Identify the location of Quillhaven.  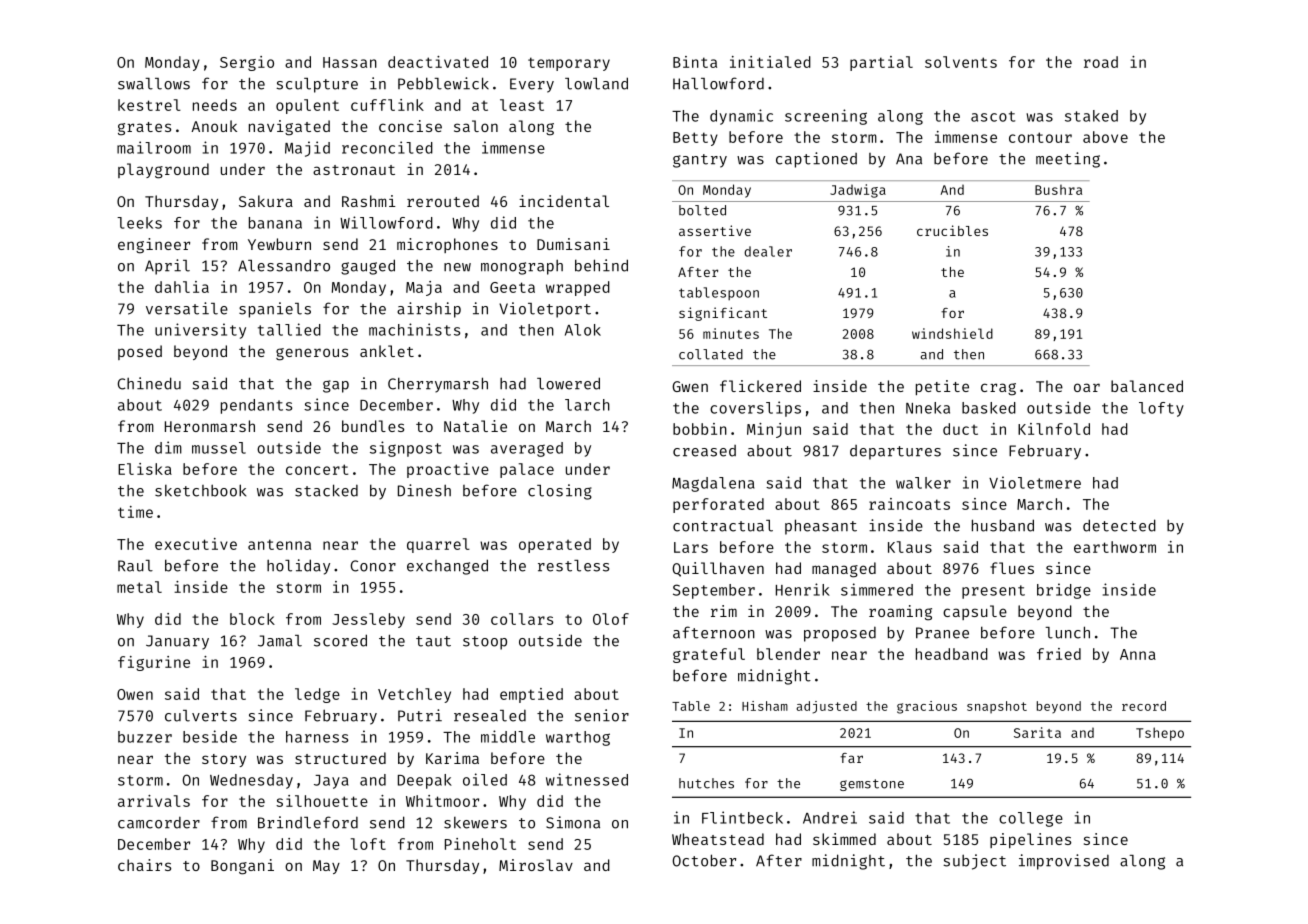
(718, 569).
